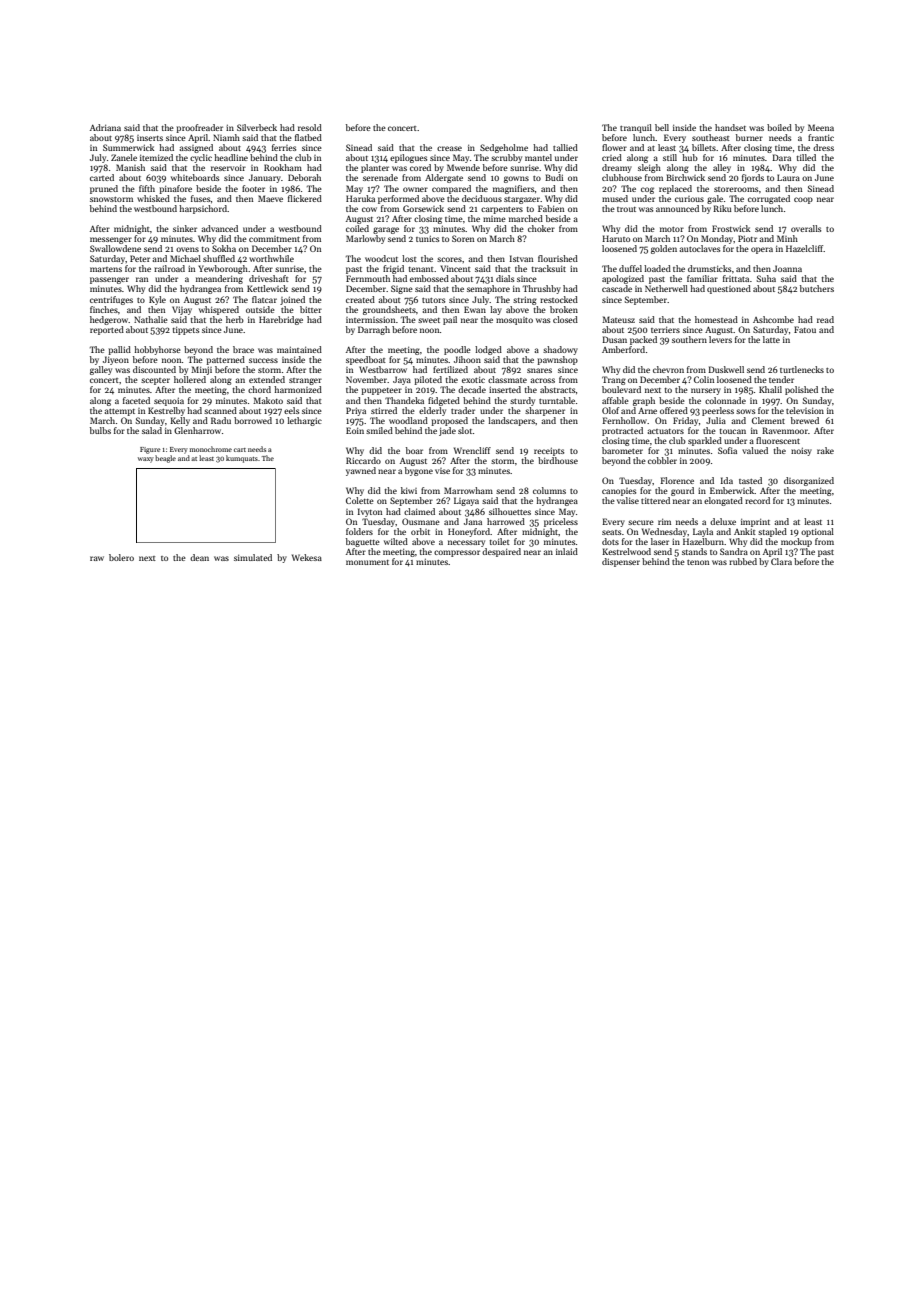 The image size is (924, 1308). Describe the element at coordinates (781, 561) in the page. I see `Clara` at that location.
